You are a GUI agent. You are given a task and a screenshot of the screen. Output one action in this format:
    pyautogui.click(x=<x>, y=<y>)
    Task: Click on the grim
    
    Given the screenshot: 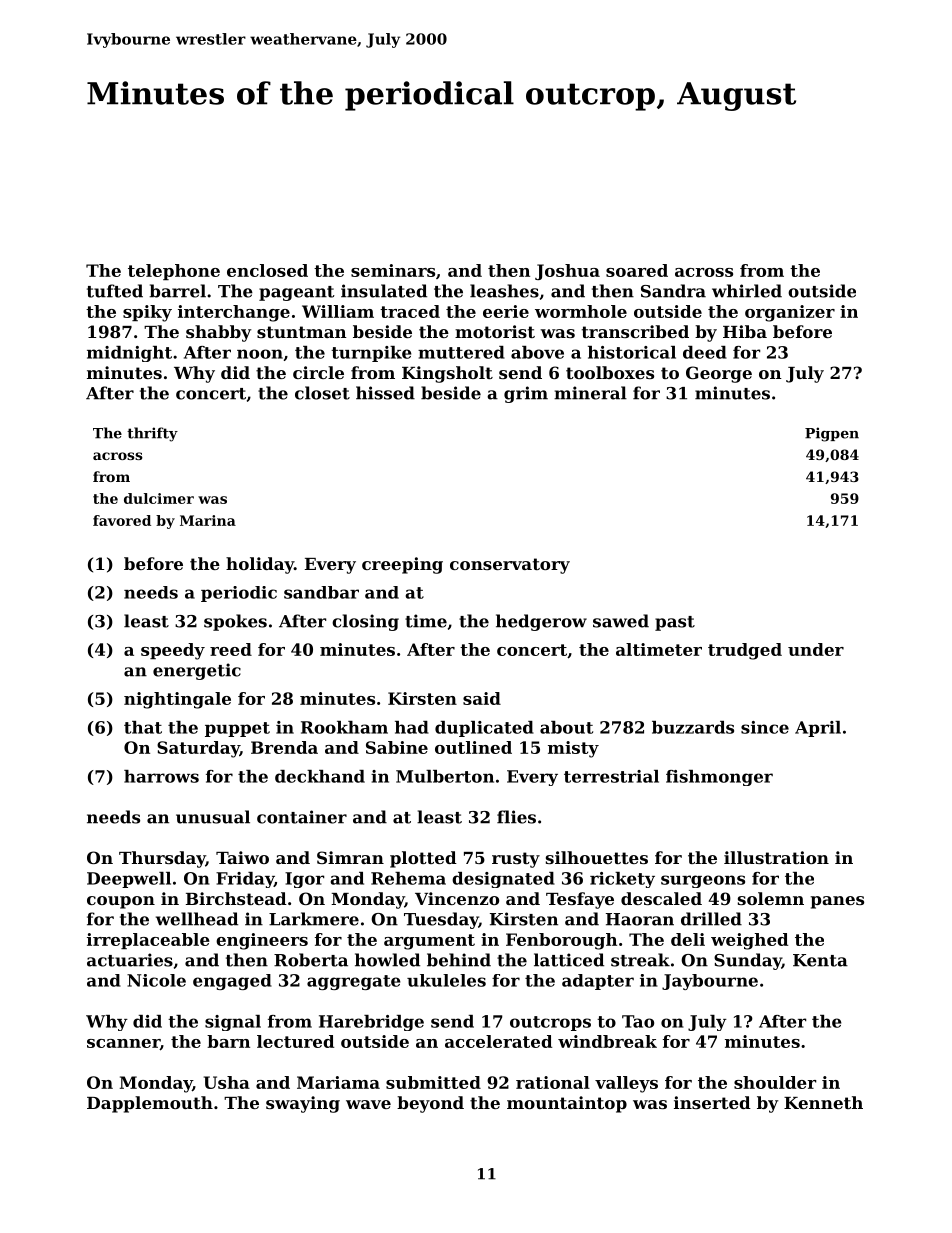 What is the action you would take?
    pyautogui.click(x=526, y=394)
